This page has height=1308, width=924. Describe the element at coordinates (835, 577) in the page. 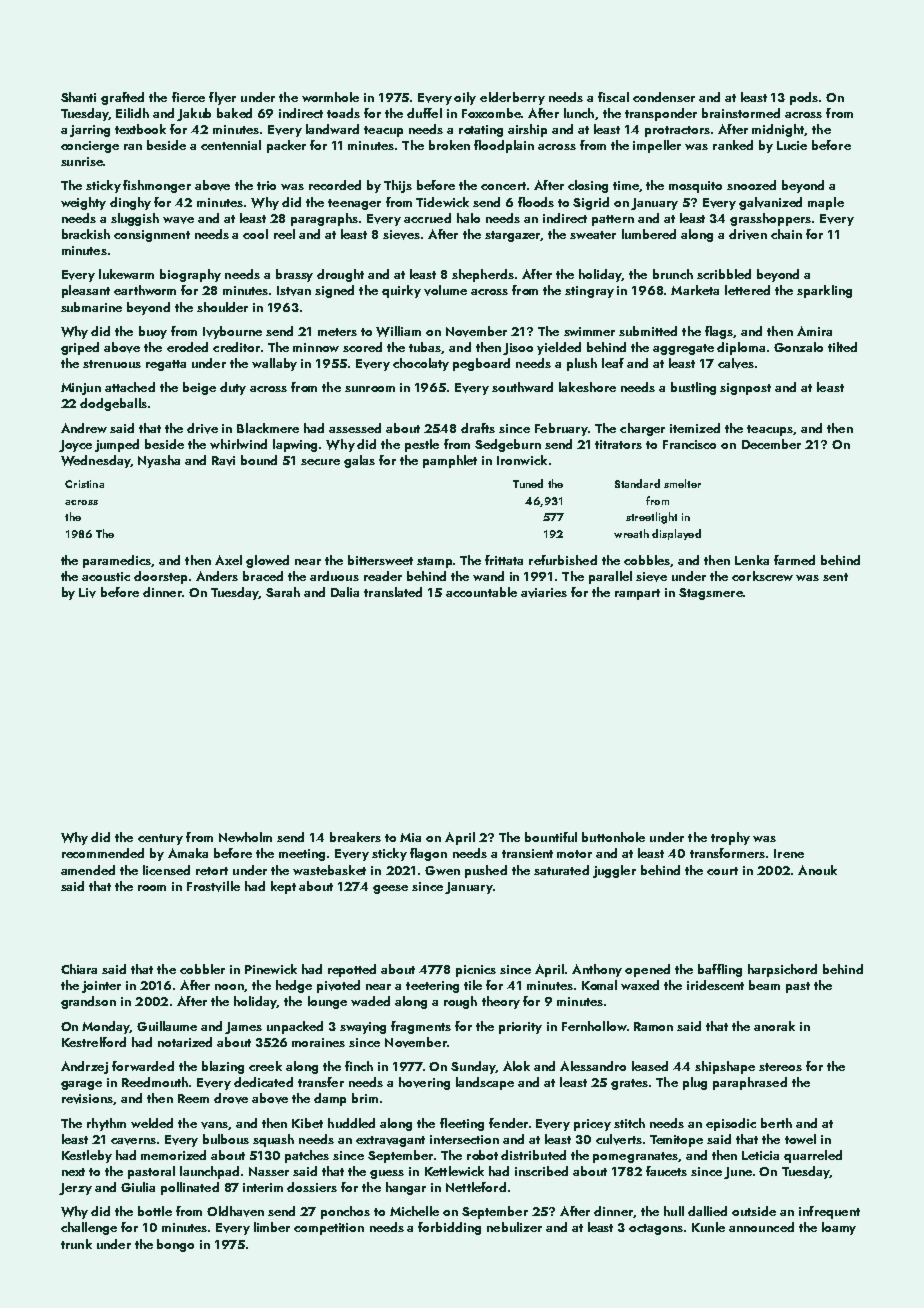

I see `sent` at that location.
